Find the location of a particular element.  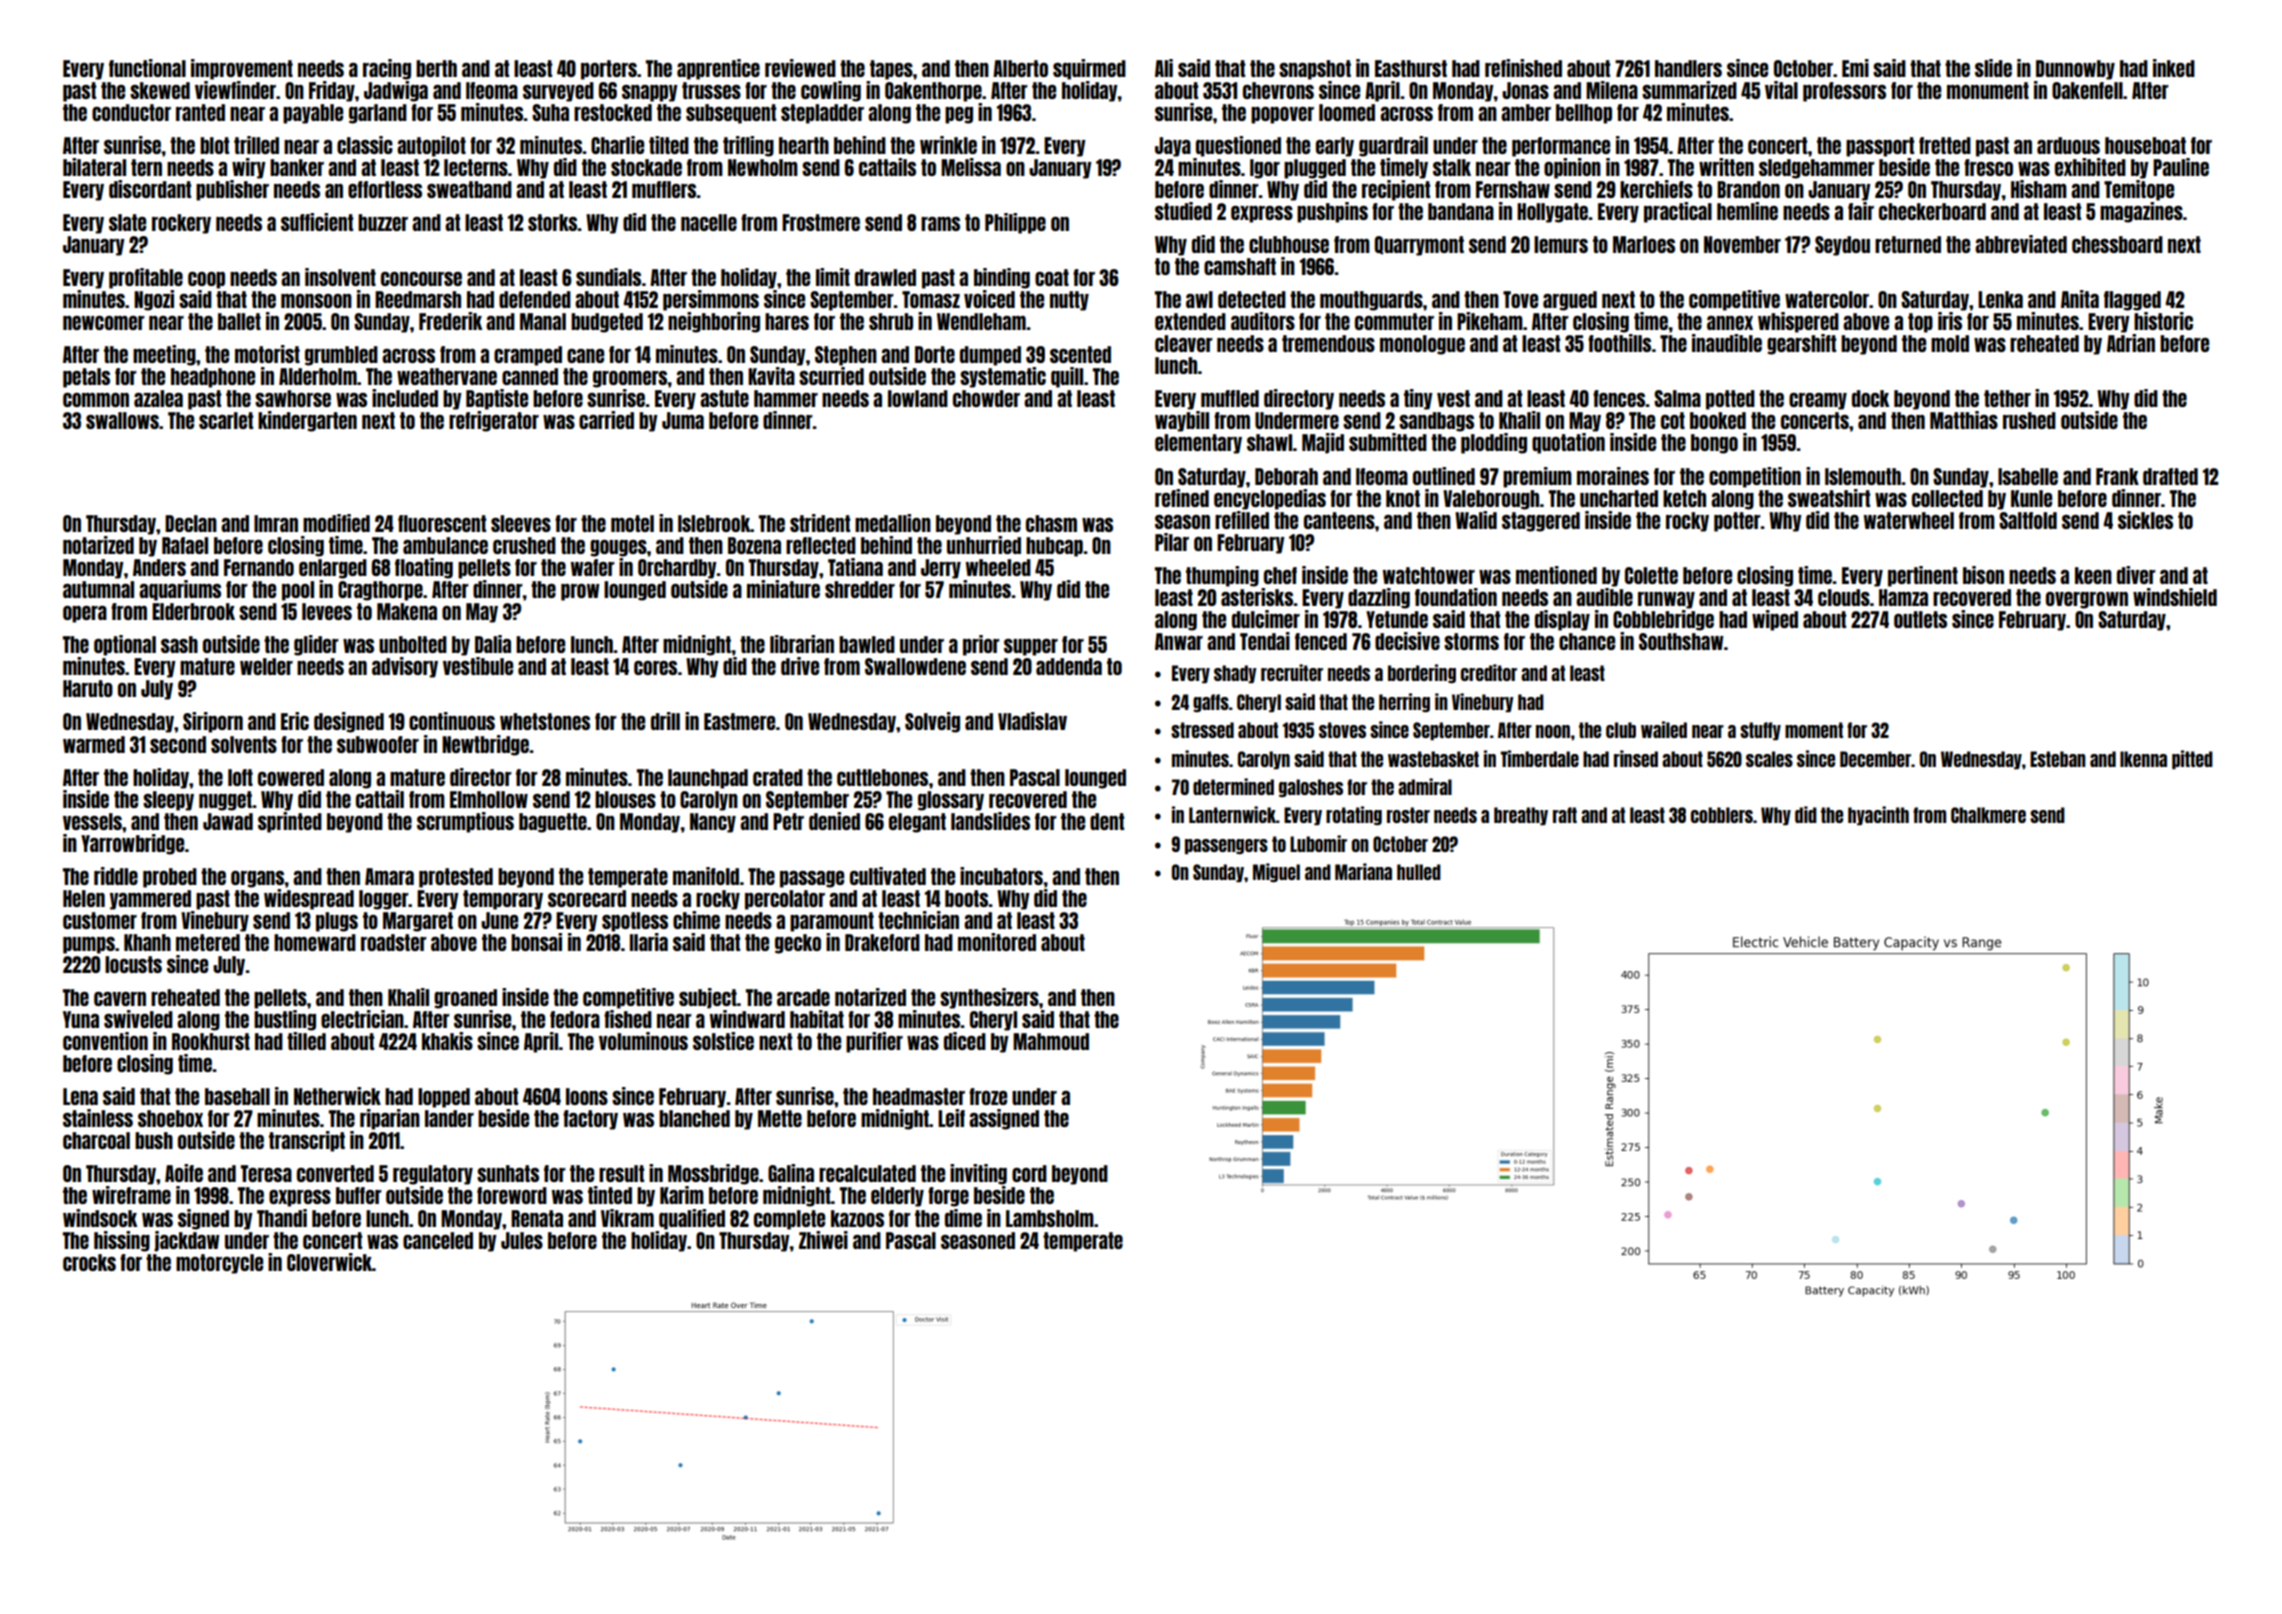

Pilar is located at coordinates (1172, 542).
